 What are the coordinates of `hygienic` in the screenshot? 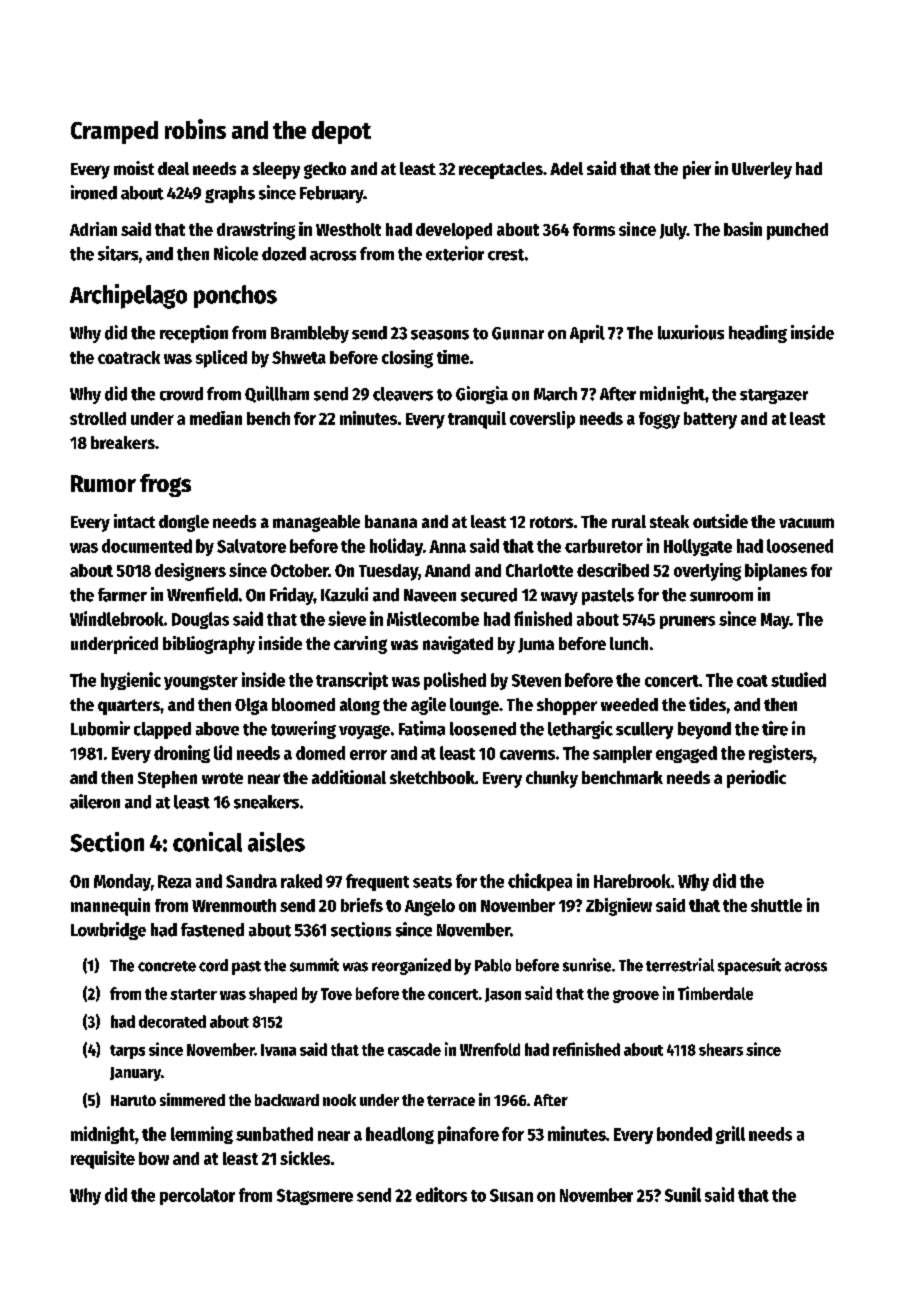 It's located at (131, 681).
